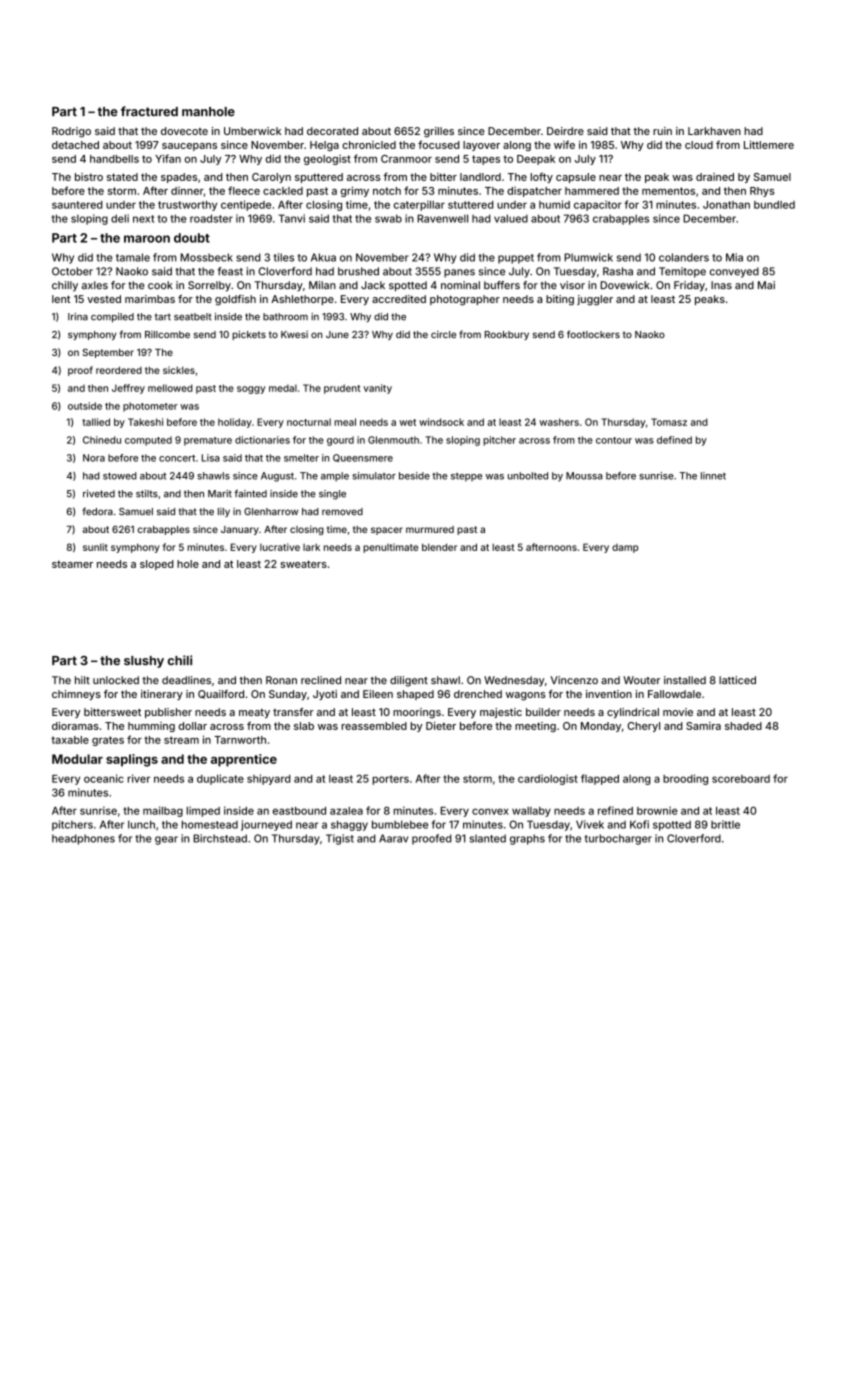 This screenshot has width=849, height=1400. What do you see at coordinates (179, 370) in the screenshot?
I see `sickles` at bounding box center [179, 370].
